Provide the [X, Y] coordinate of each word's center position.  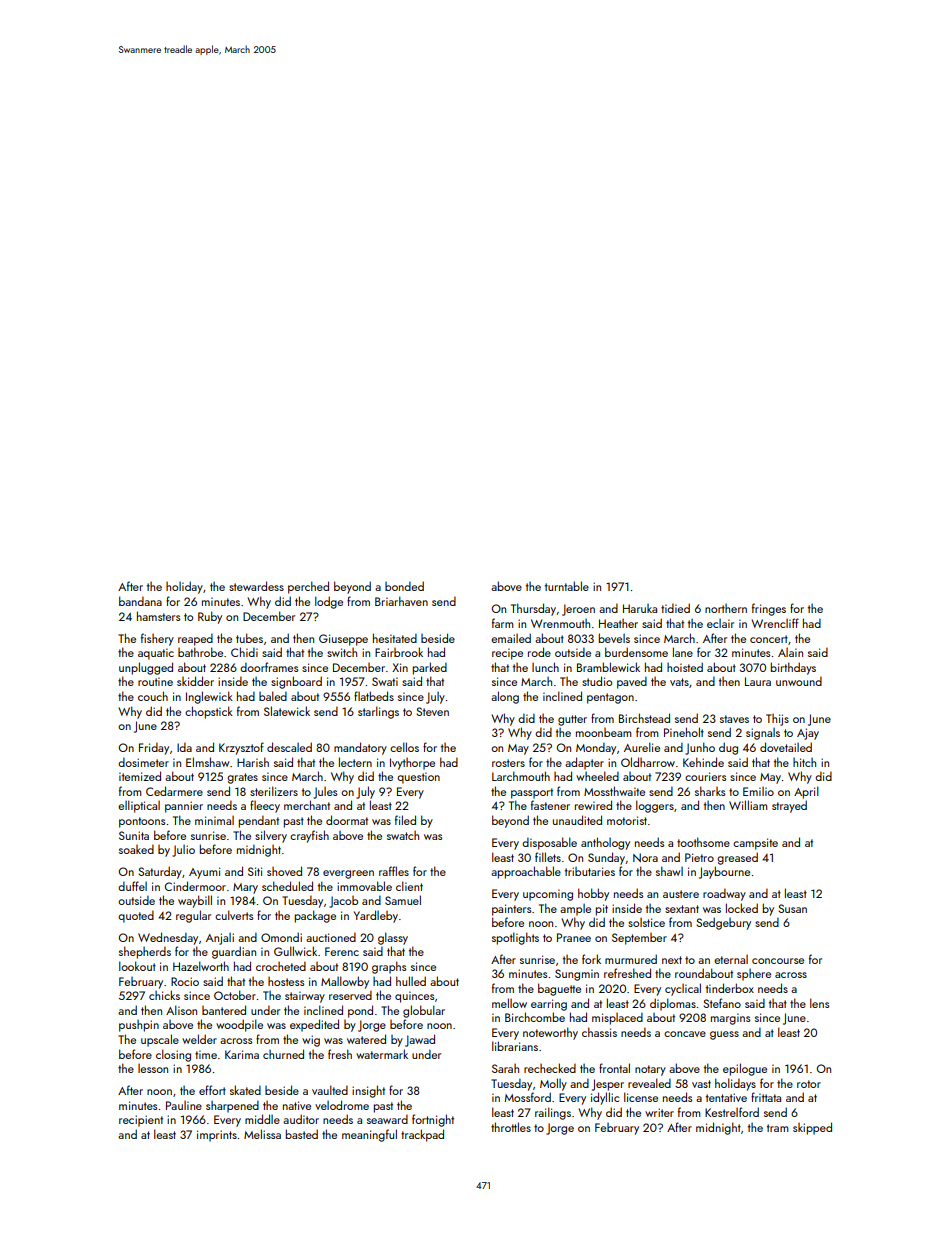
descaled [289, 747]
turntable [567, 586]
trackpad [422, 1135]
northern [726, 608]
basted [302, 1134]
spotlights [515, 938]
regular [193, 916]
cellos [404, 747]
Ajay [808, 734]
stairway [305, 997]
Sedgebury [723, 923]
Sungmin [577, 975]
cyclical [683, 989]
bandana [140, 601]
